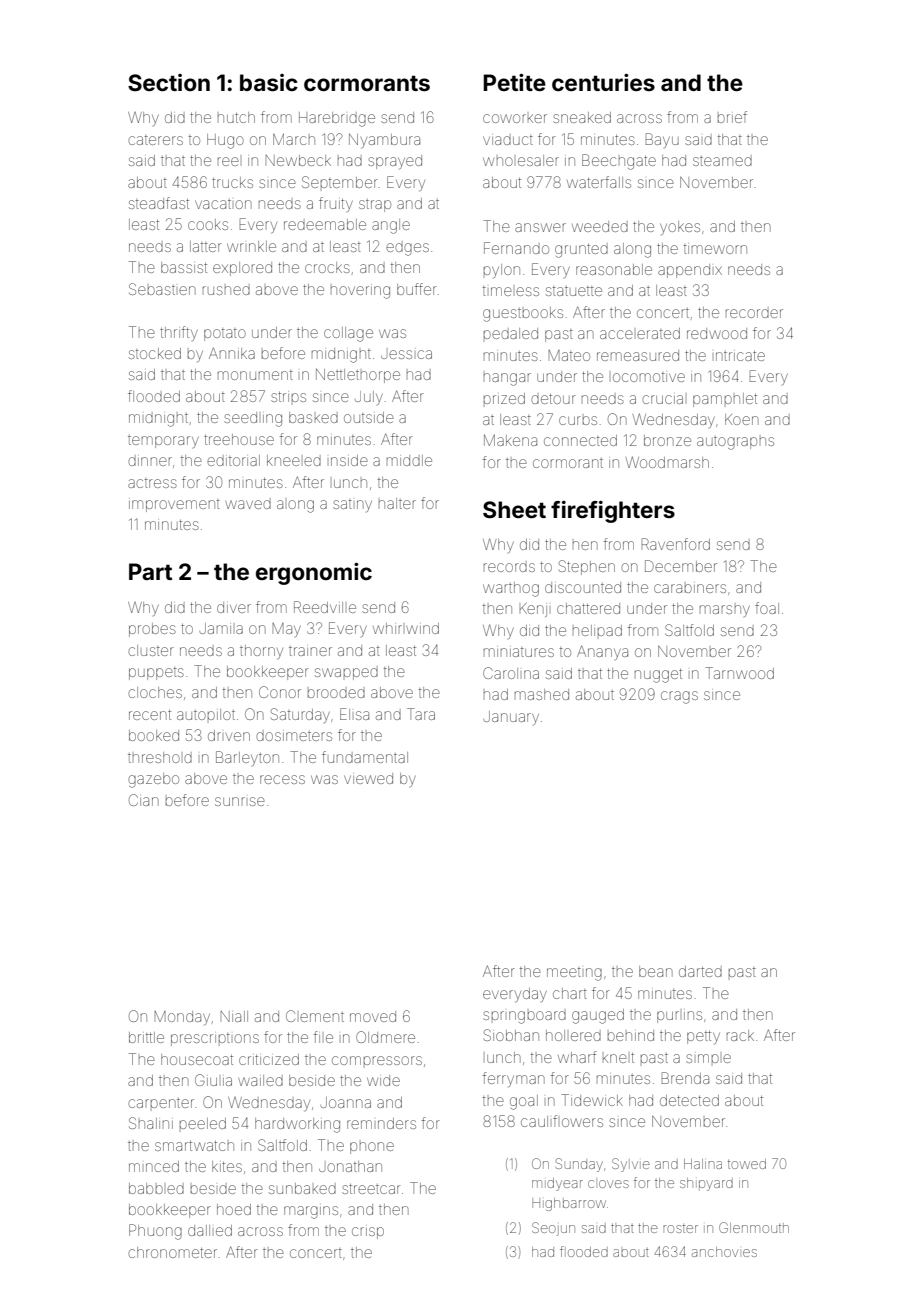 This page has height=1314, width=924. I want to click on springboard, so click(524, 1017).
